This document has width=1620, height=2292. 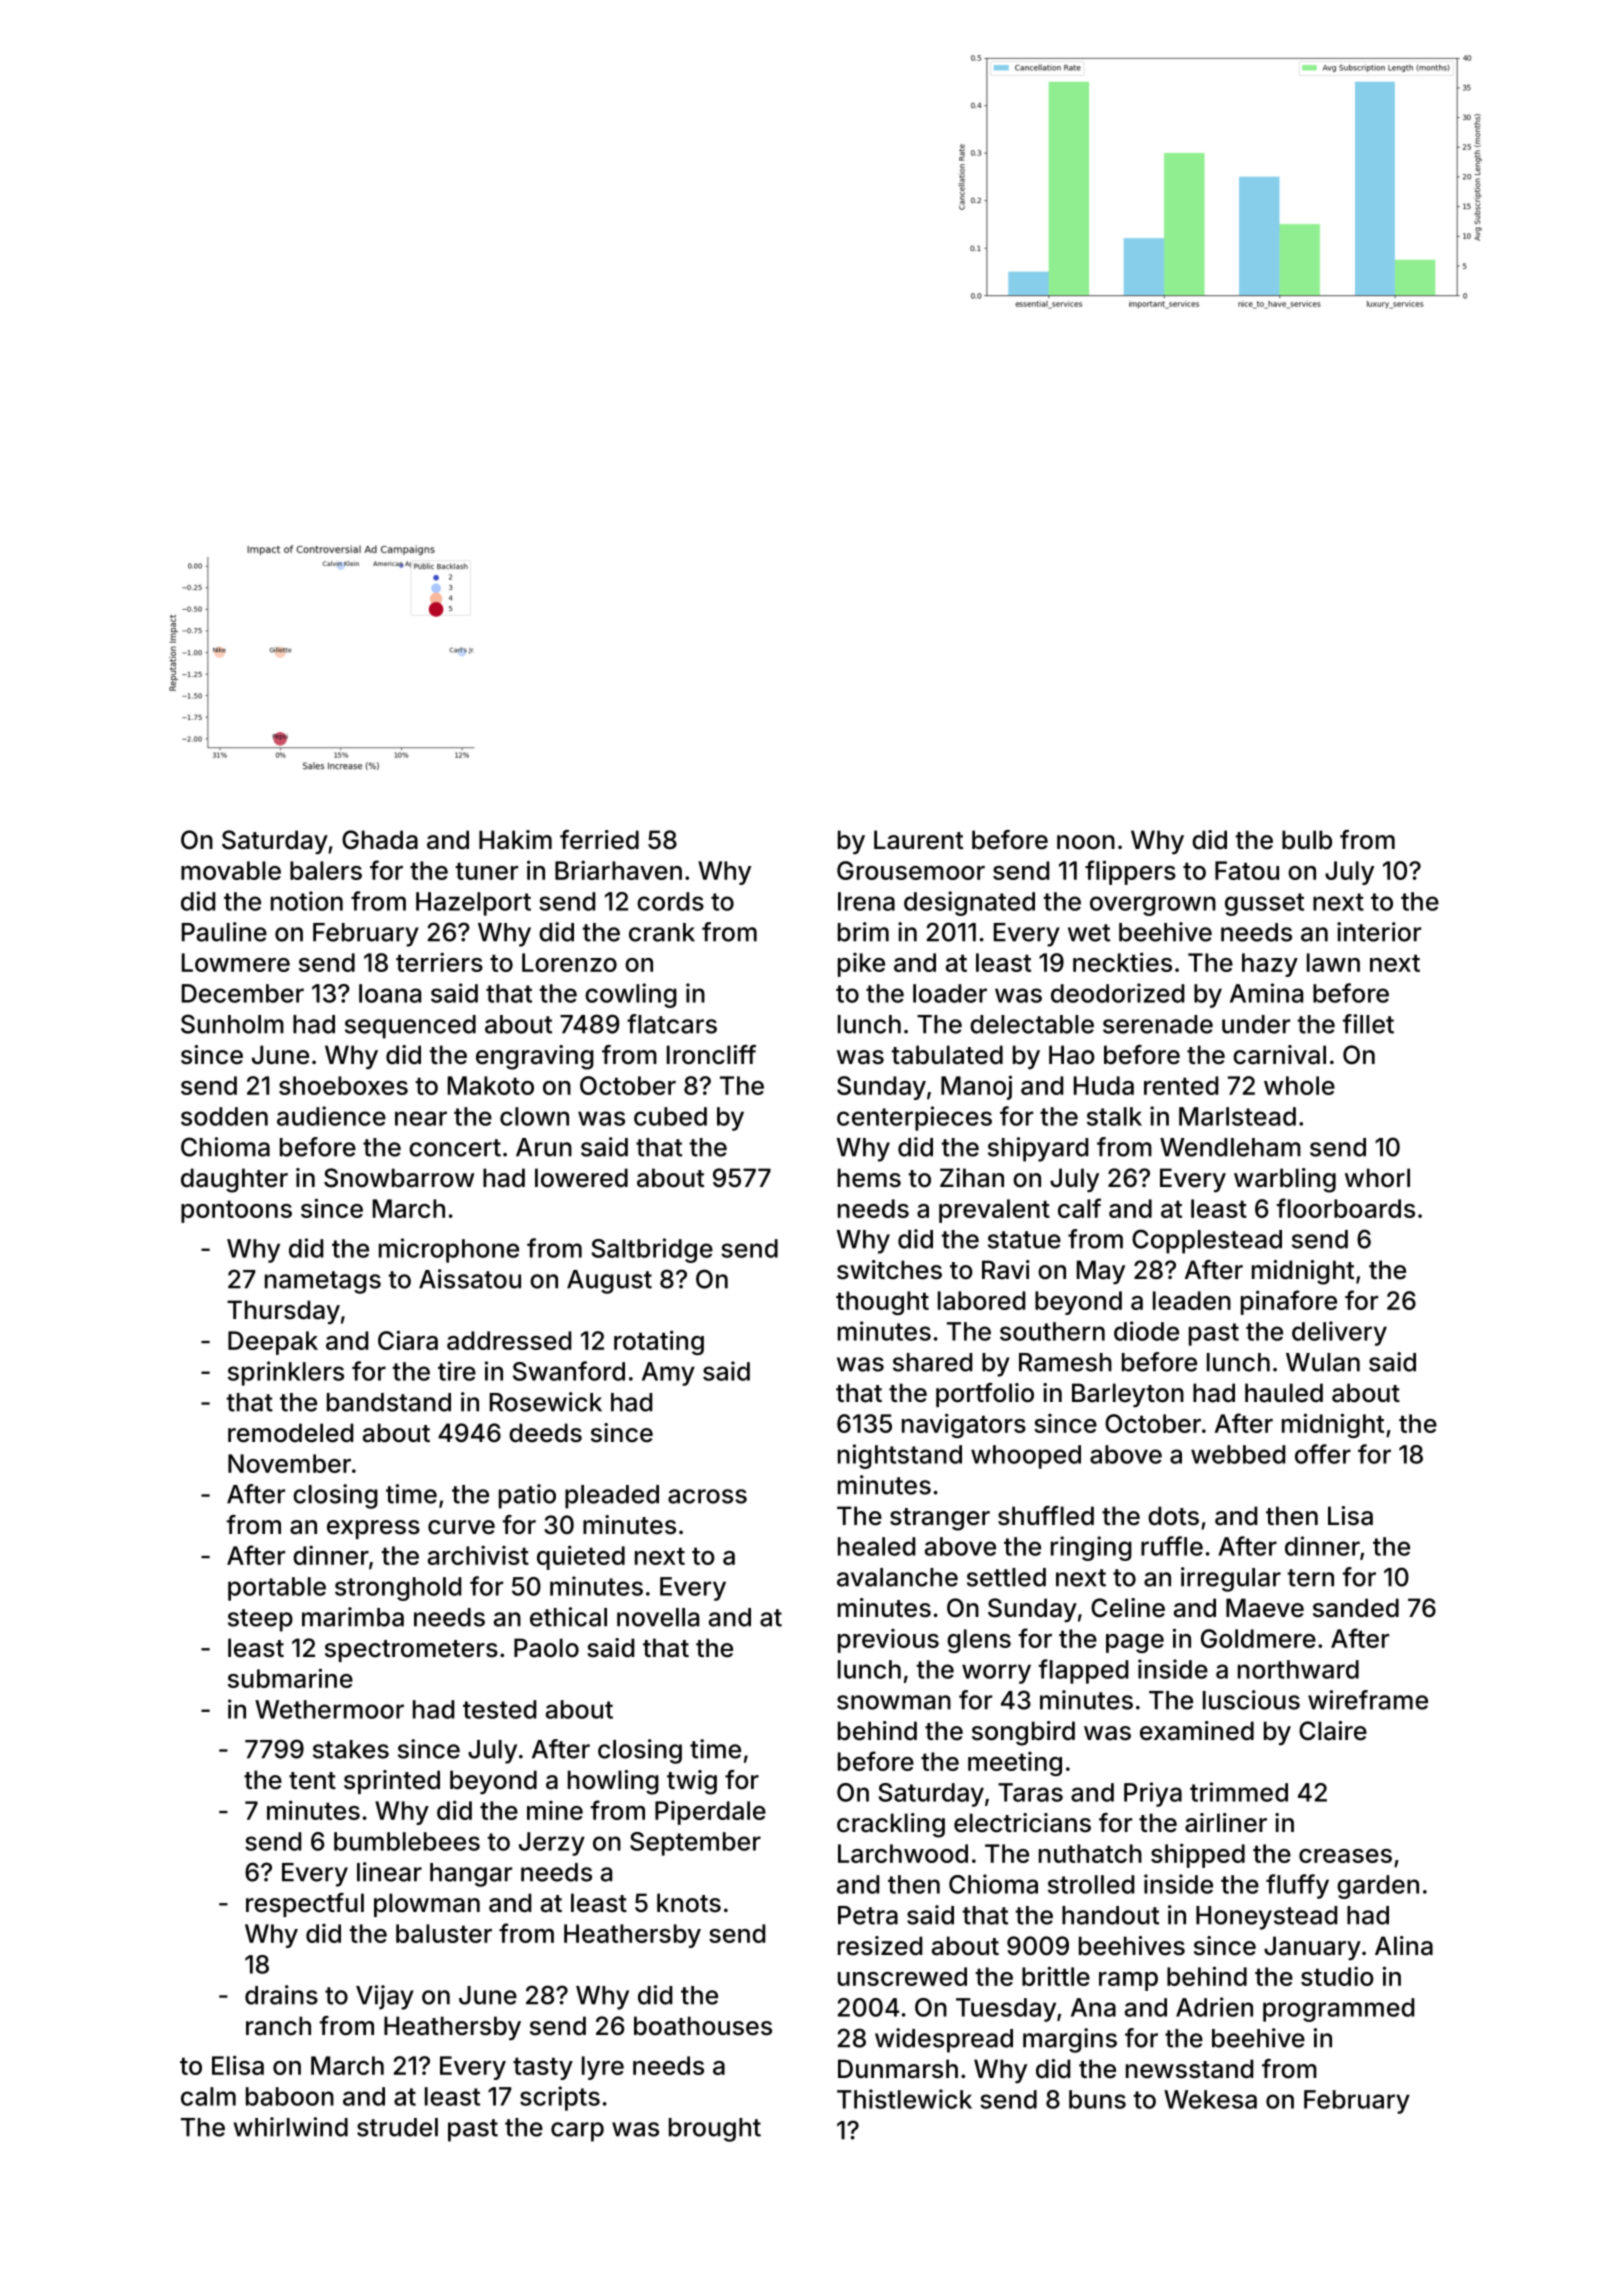 I want to click on Vijay, so click(x=385, y=1997).
